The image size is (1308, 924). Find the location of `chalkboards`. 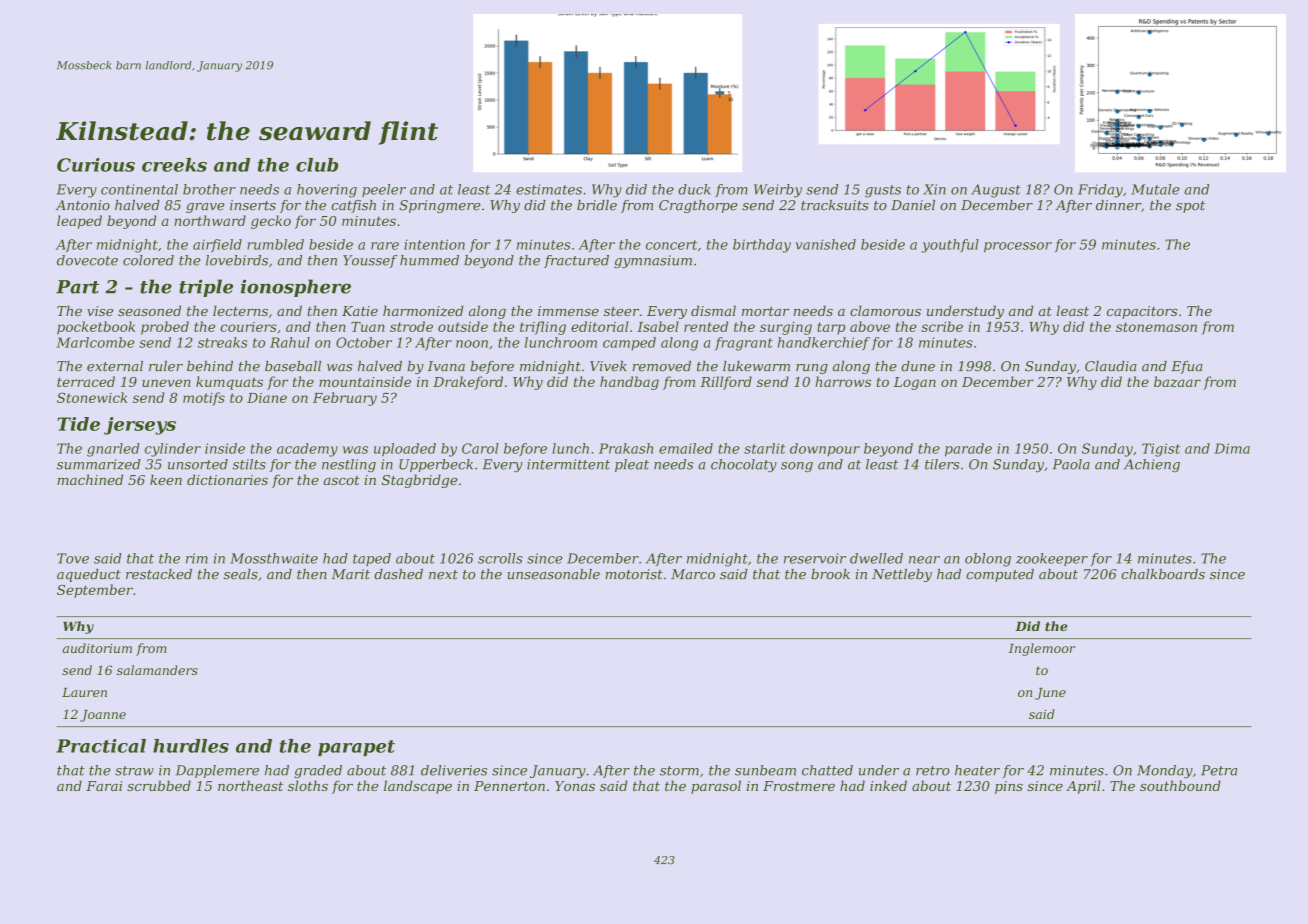

chalkboards is located at coordinates (1163, 574).
